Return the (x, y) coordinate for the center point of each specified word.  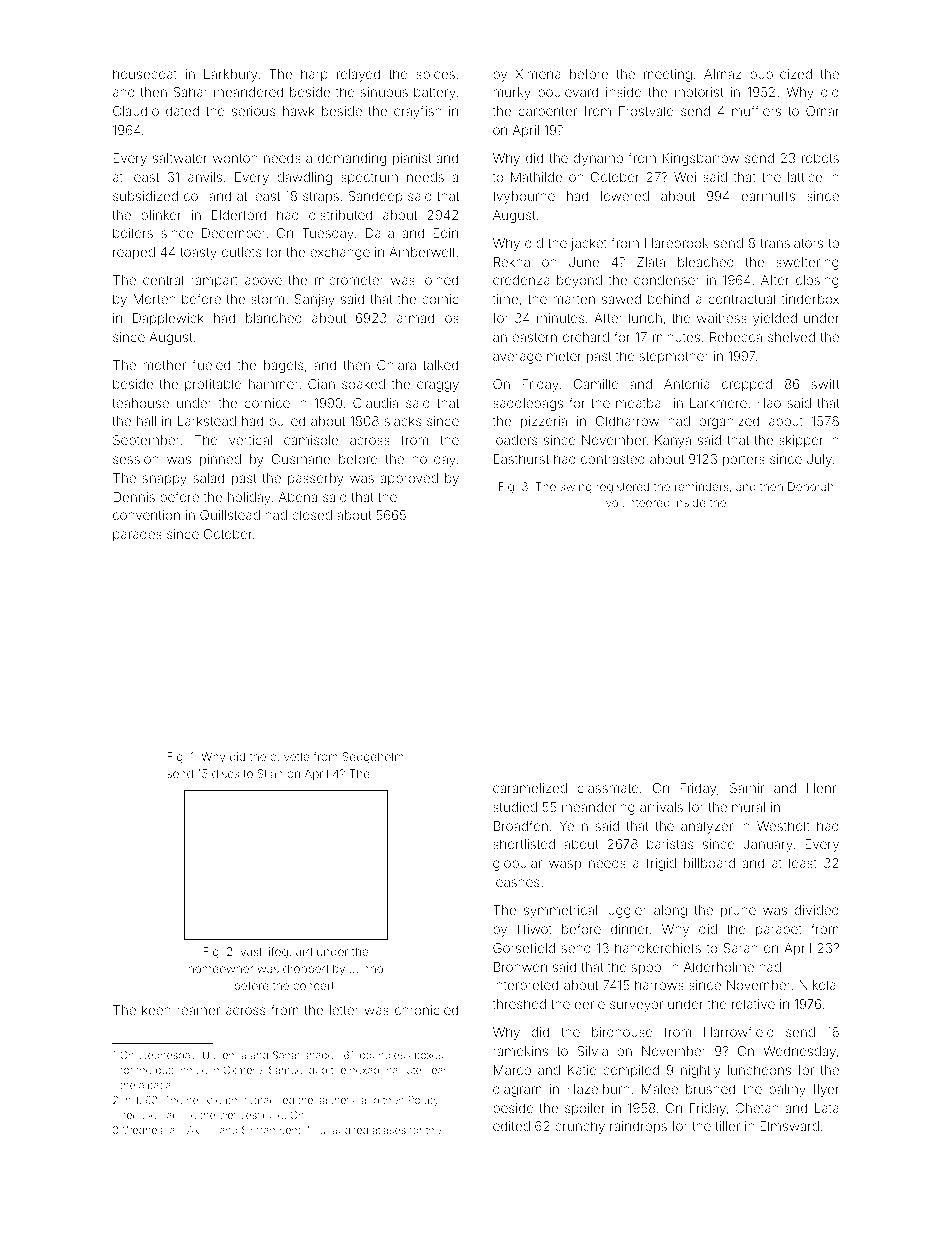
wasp (565, 865)
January (768, 845)
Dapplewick (168, 319)
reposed (143, 1116)
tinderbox (810, 299)
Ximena (538, 74)
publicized (781, 75)
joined (439, 281)
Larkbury (230, 75)
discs (225, 773)
